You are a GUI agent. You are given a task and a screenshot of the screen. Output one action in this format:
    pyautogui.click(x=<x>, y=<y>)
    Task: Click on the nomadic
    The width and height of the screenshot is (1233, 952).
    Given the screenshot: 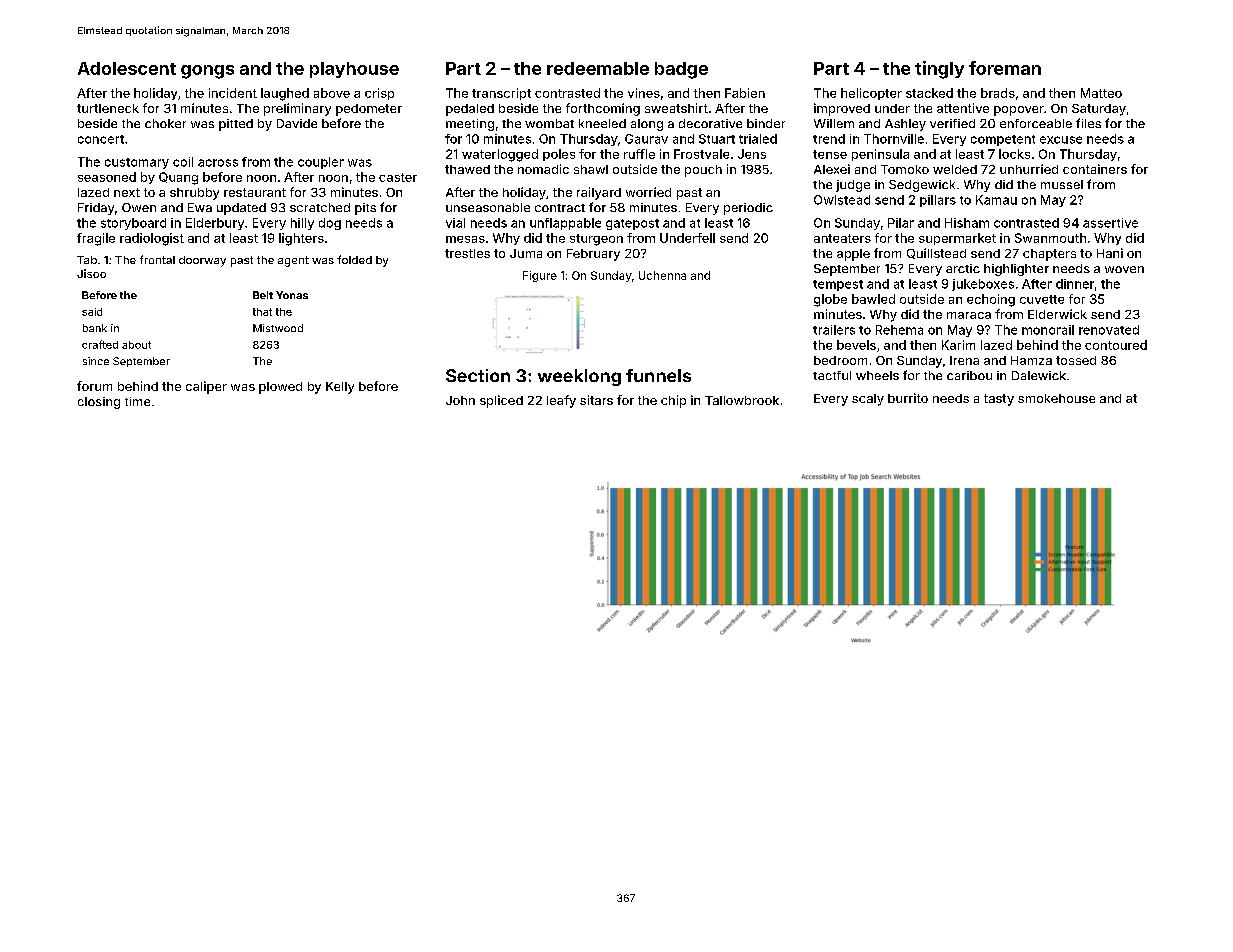 What is the action you would take?
    pyautogui.click(x=543, y=169)
